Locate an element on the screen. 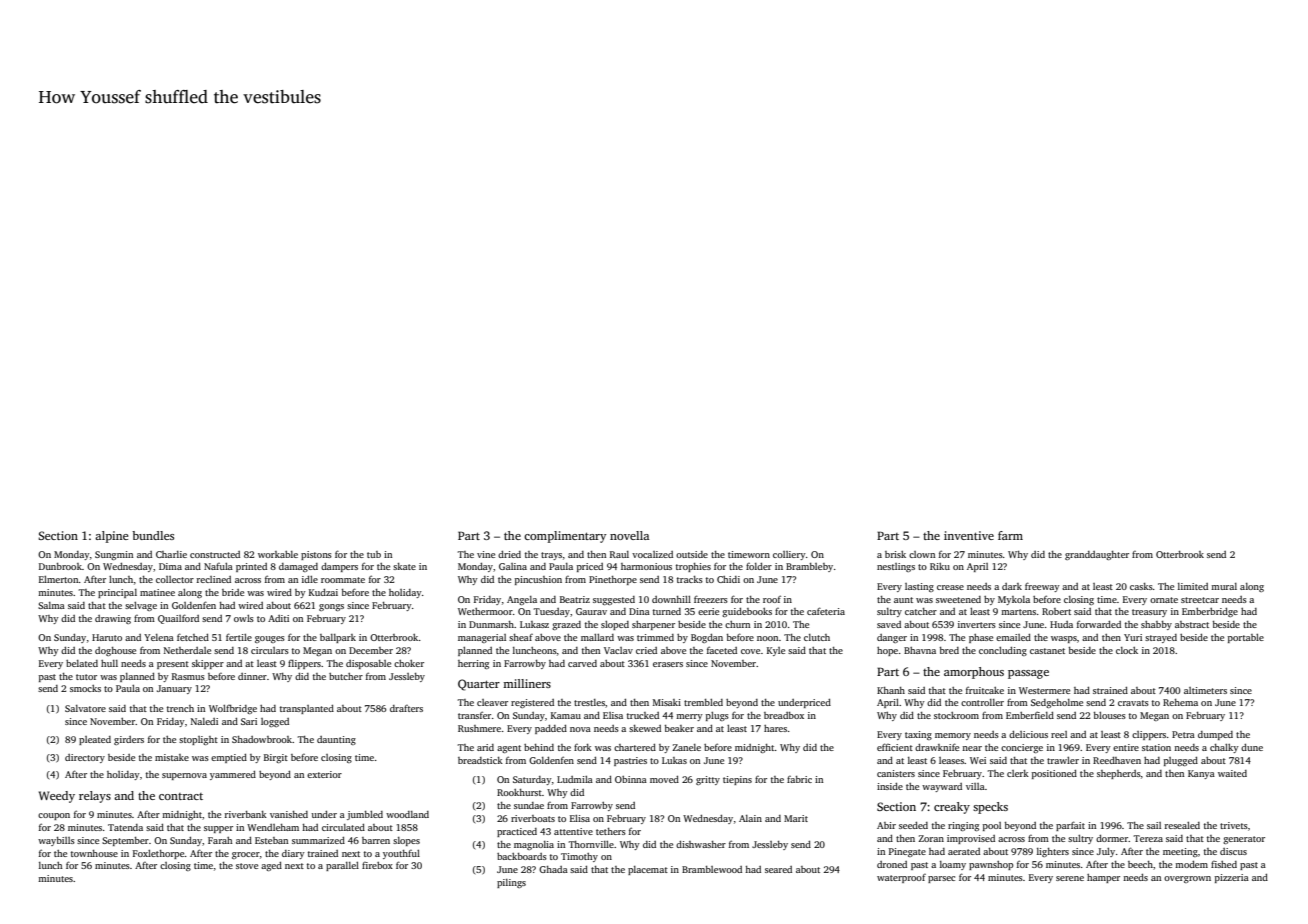 The width and height of the screenshot is (1308, 924). overgrown is located at coordinates (1187, 879).
